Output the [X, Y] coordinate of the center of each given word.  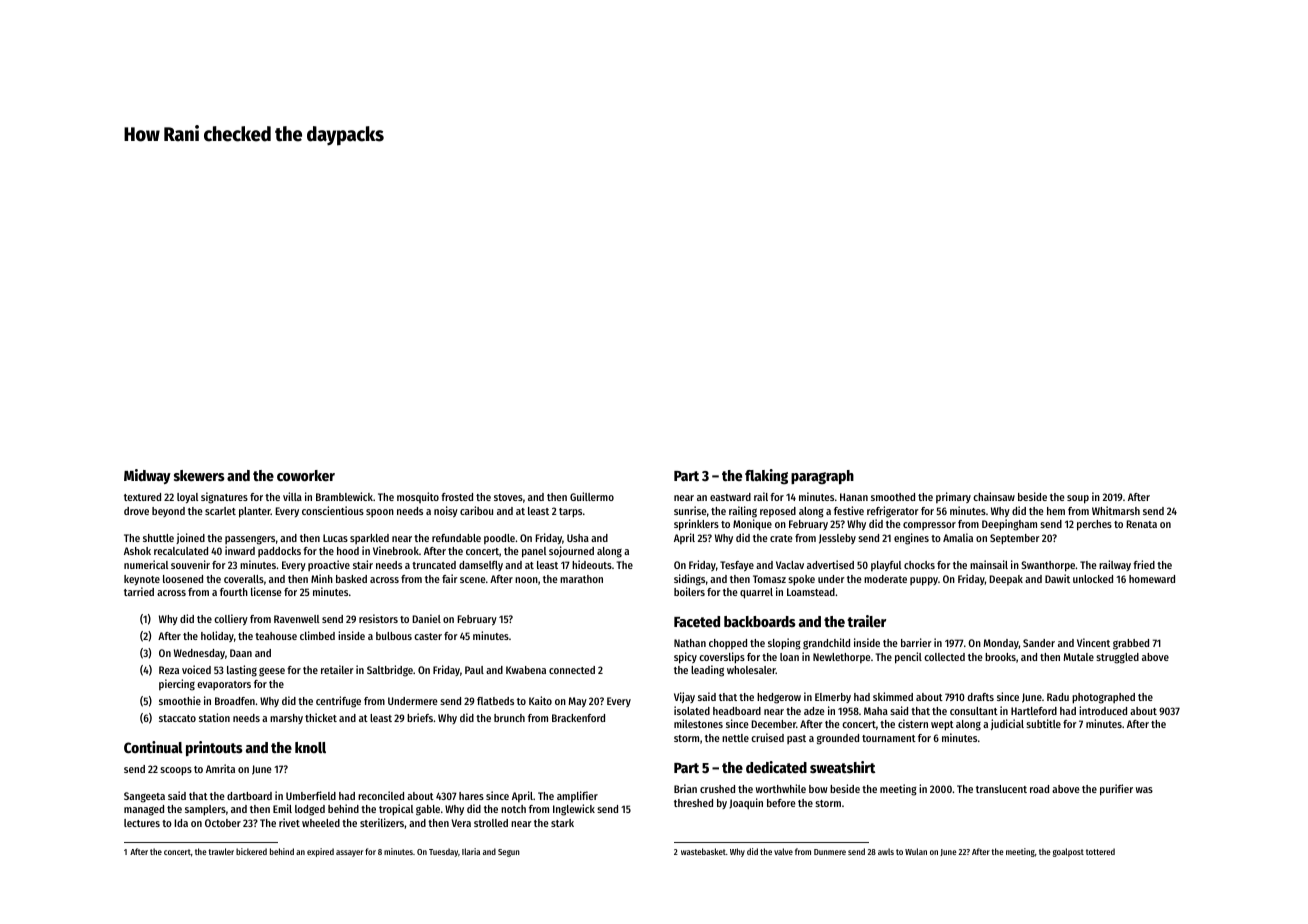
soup [1078, 499]
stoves [508, 497]
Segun [509, 853]
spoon [380, 513]
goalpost [1068, 852]
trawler [221, 851]
